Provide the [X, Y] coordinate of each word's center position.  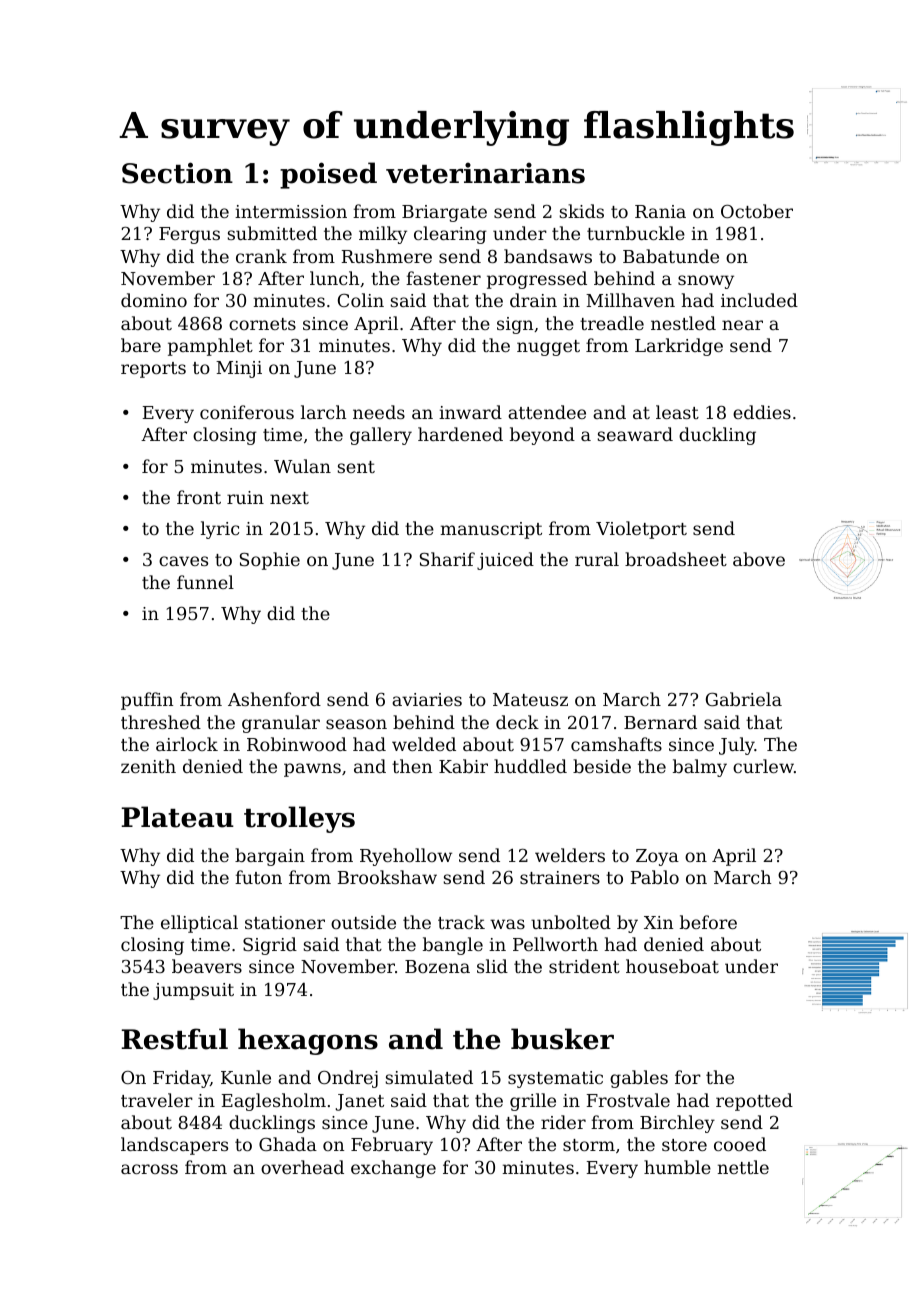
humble [677, 1167]
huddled [530, 766]
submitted [272, 233]
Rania [660, 211]
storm [589, 1145]
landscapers [174, 1146]
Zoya [657, 857]
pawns [312, 770]
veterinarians [485, 173]
